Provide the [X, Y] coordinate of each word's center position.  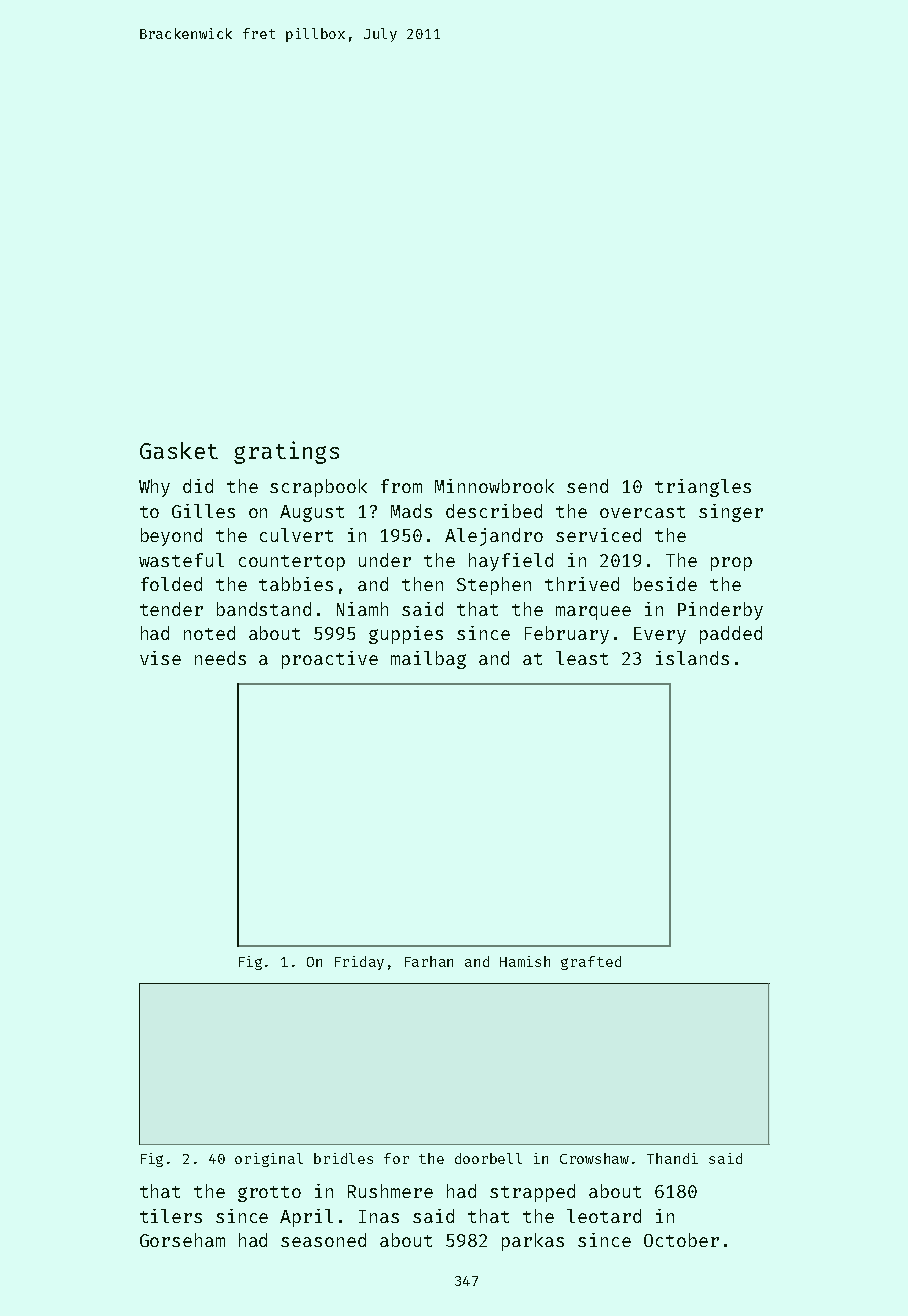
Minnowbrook [494, 486]
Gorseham [182, 1240]
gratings [286, 452]
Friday [359, 963]
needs [220, 658]
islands [692, 658]
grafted [591, 963]
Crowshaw [594, 1158]
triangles [703, 488]
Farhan [429, 961]
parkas [533, 1242]
